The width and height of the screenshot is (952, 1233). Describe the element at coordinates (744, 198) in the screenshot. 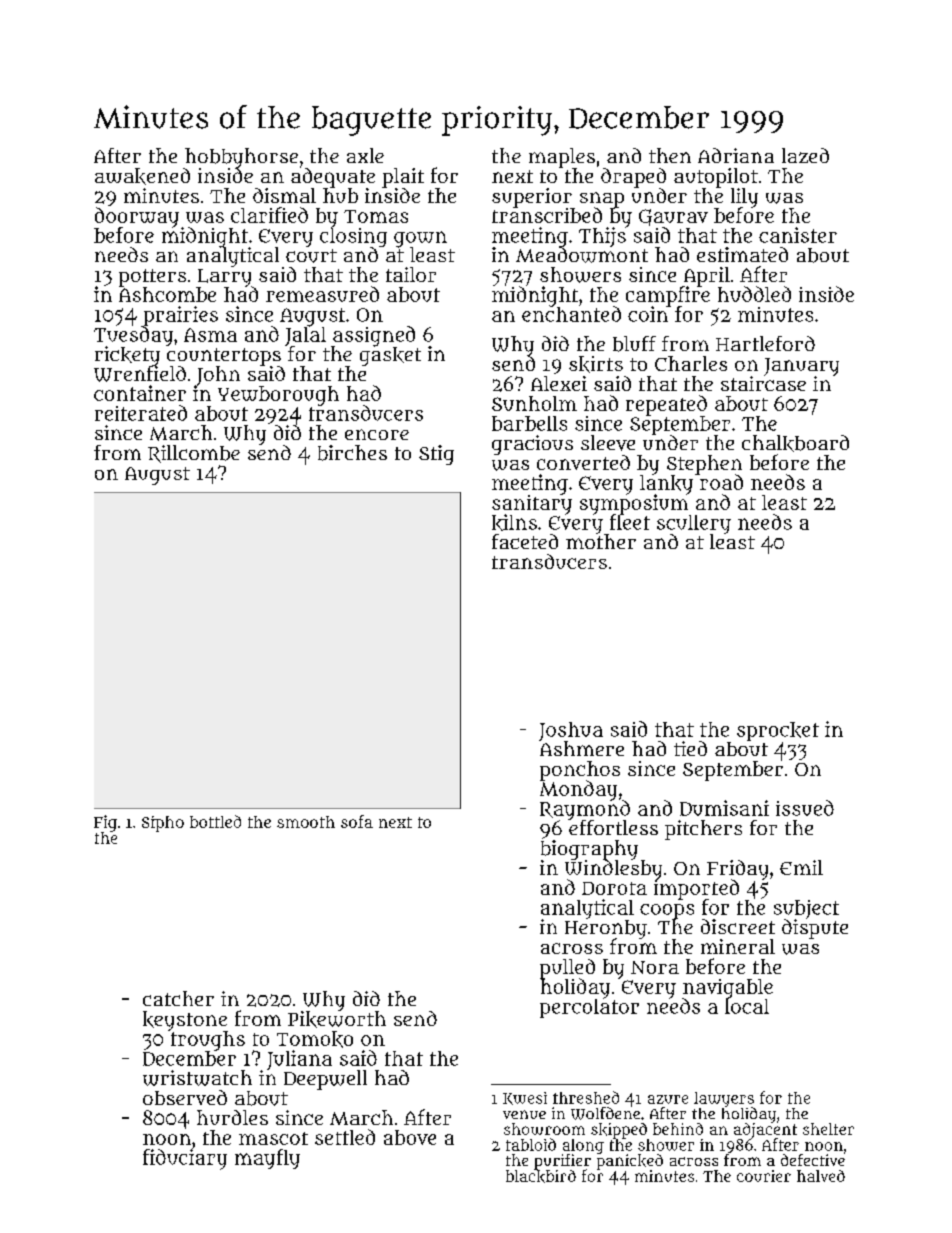

I see `lily` at that location.
